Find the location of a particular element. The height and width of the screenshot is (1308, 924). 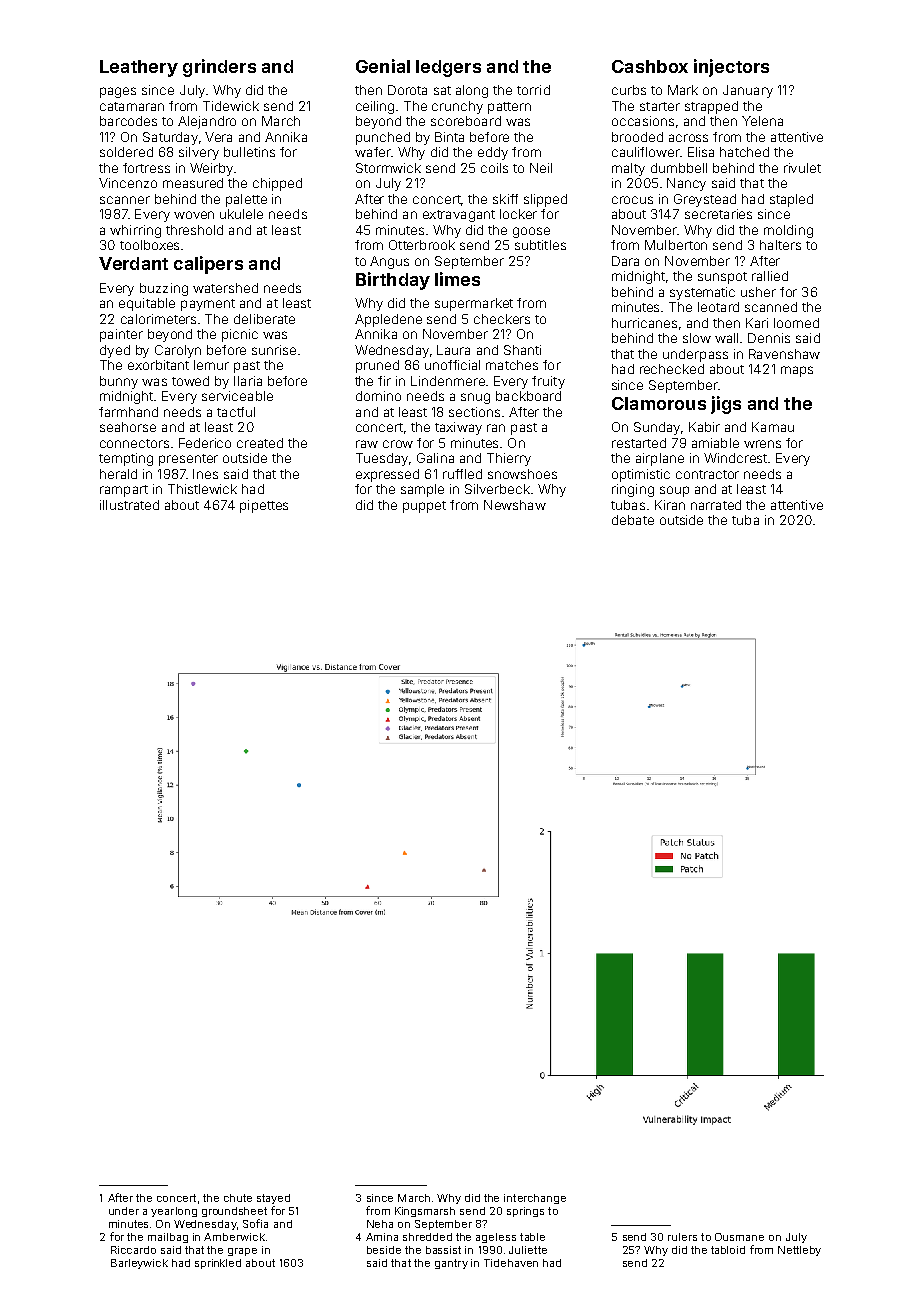

pipettes is located at coordinates (264, 506).
